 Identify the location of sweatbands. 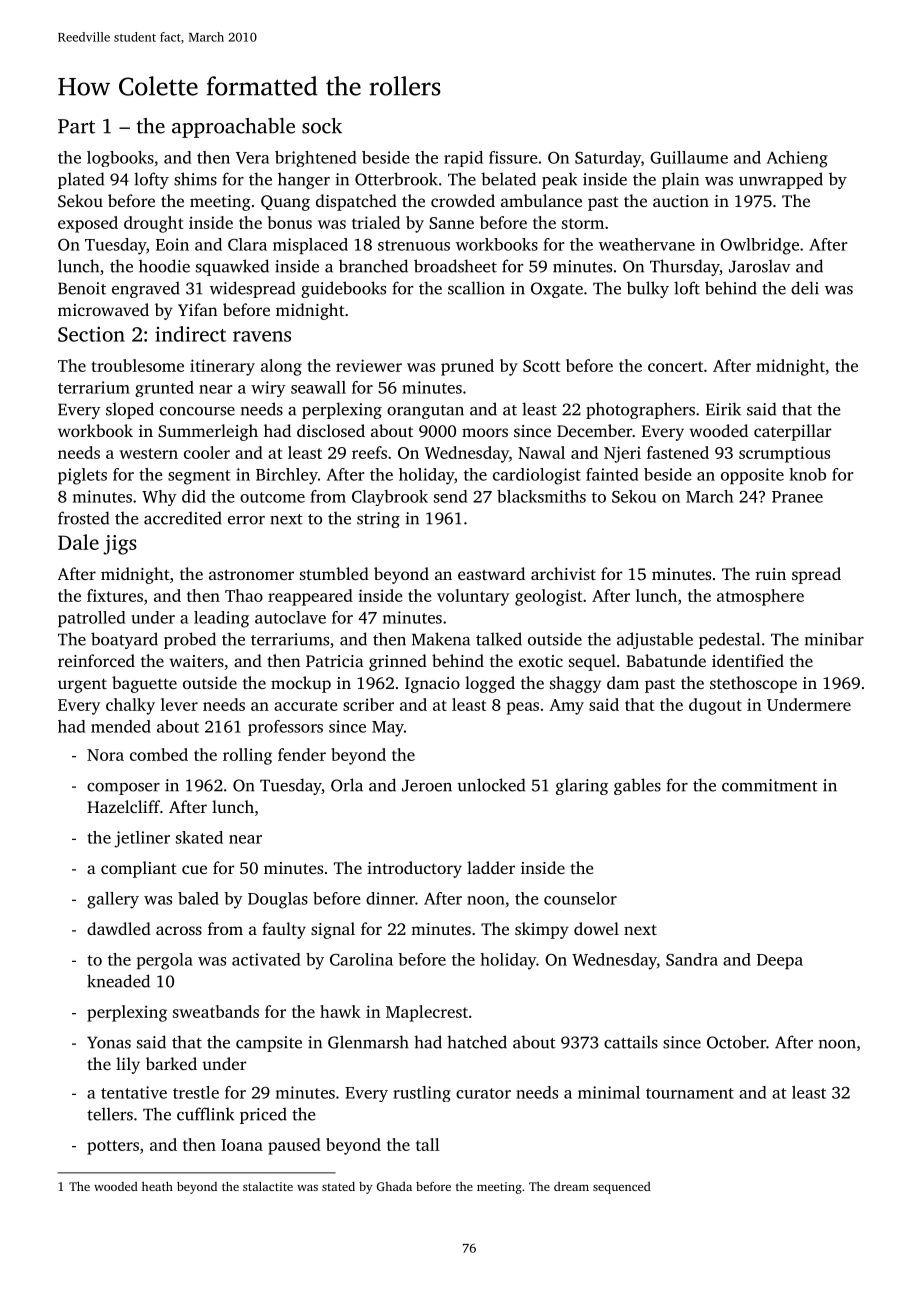
(216, 1011).
